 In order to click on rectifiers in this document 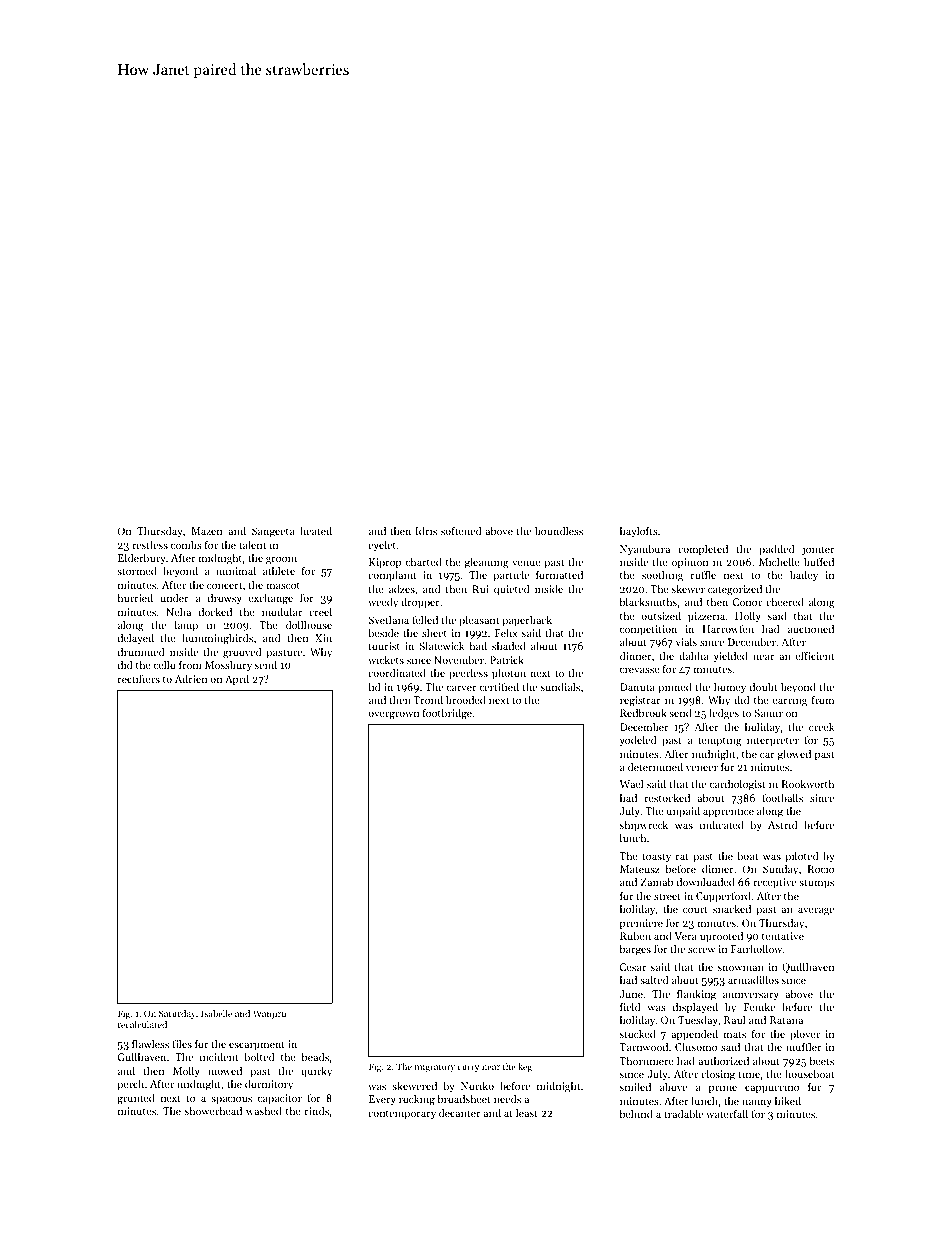, I will do `click(139, 678)`.
